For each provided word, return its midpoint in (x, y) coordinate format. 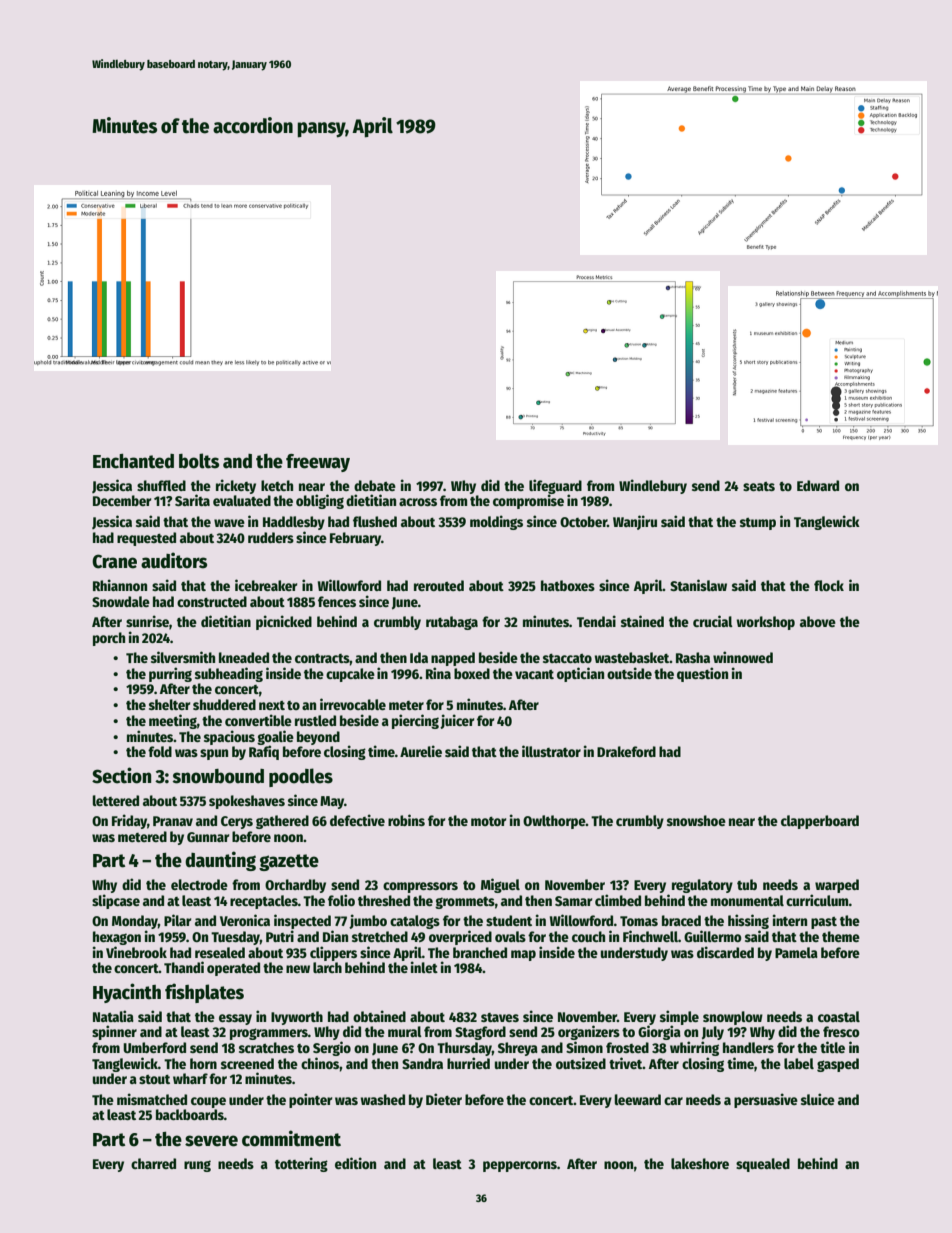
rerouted (439, 585)
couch (588, 936)
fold (160, 751)
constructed (212, 601)
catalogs (415, 922)
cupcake (350, 675)
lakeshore (700, 1163)
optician (580, 674)
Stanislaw (698, 585)
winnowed (743, 657)
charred (153, 1163)
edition (355, 1163)
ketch (277, 485)
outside (629, 673)
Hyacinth (127, 993)
